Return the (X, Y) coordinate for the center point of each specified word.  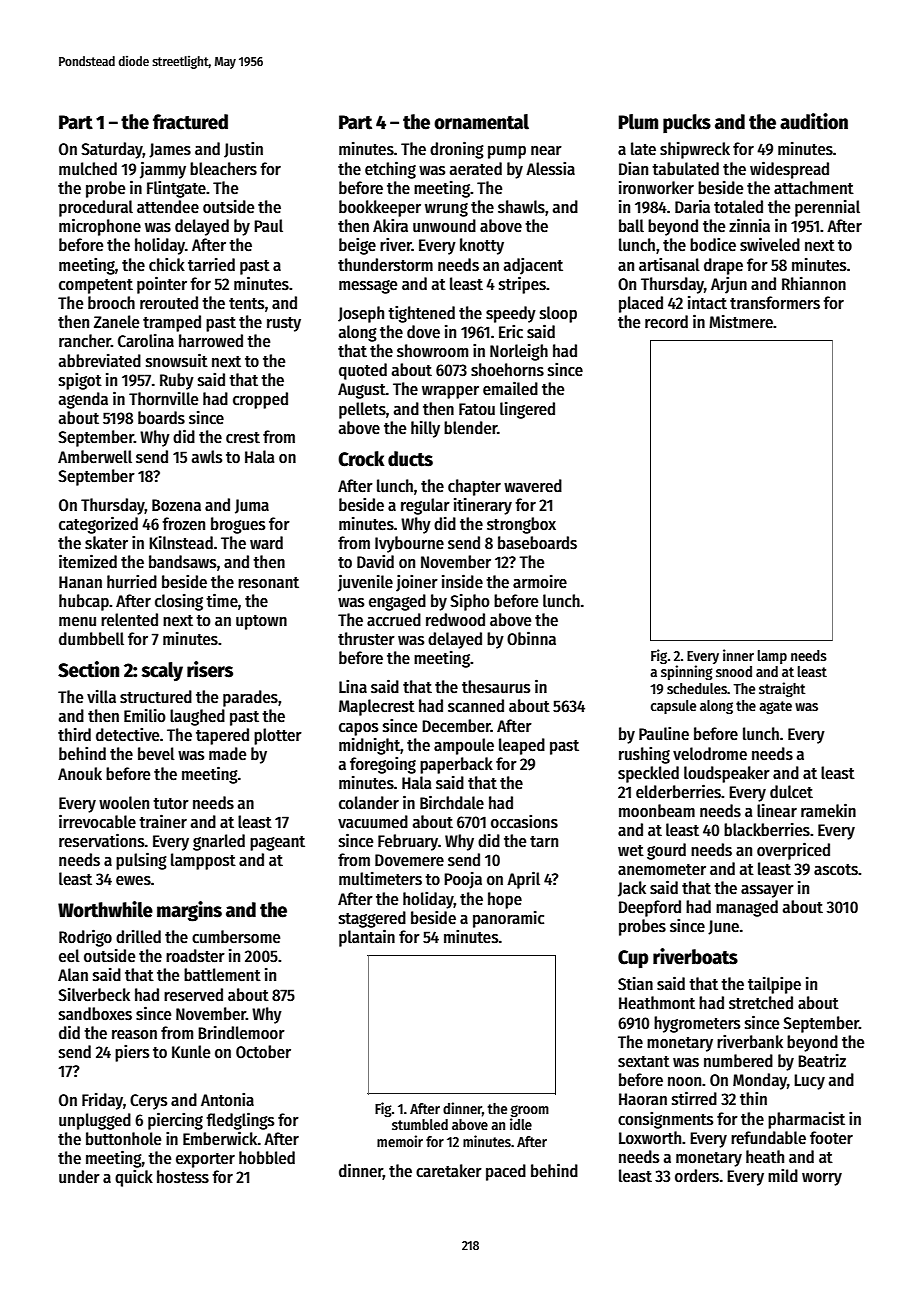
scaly (162, 671)
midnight (369, 746)
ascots (836, 870)
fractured (190, 122)
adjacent (533, 266)
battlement (222, 975)
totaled (738, 207)
